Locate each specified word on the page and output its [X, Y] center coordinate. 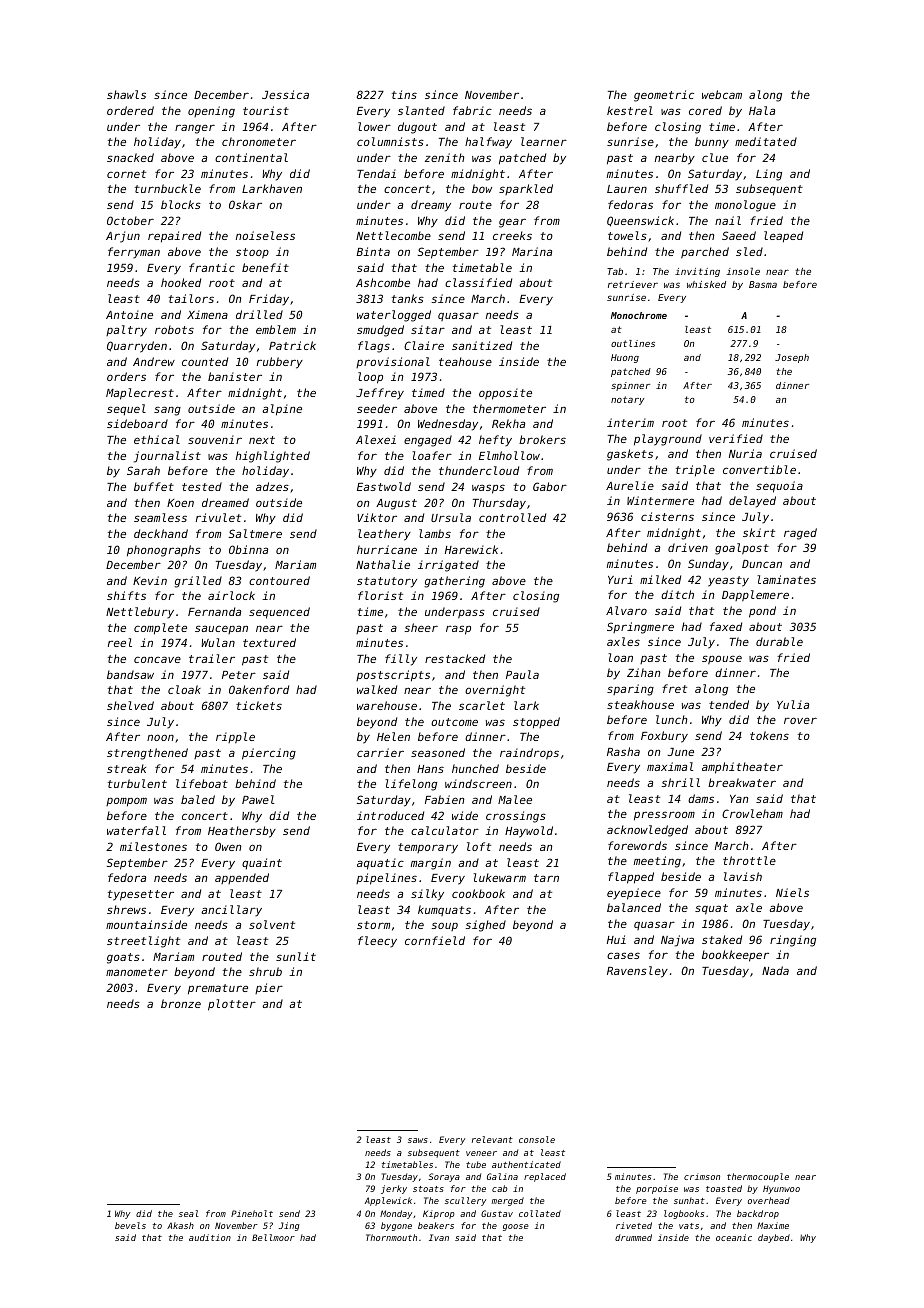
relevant [492, 1139]
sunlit [296, 956]
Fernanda [214, 611]
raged [800, 534]
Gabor [550, 486]
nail [728, 220]
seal [189, 1213]
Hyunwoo [781, 1190]
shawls [126, 94]
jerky [394, 1189]
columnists [390, 141]
